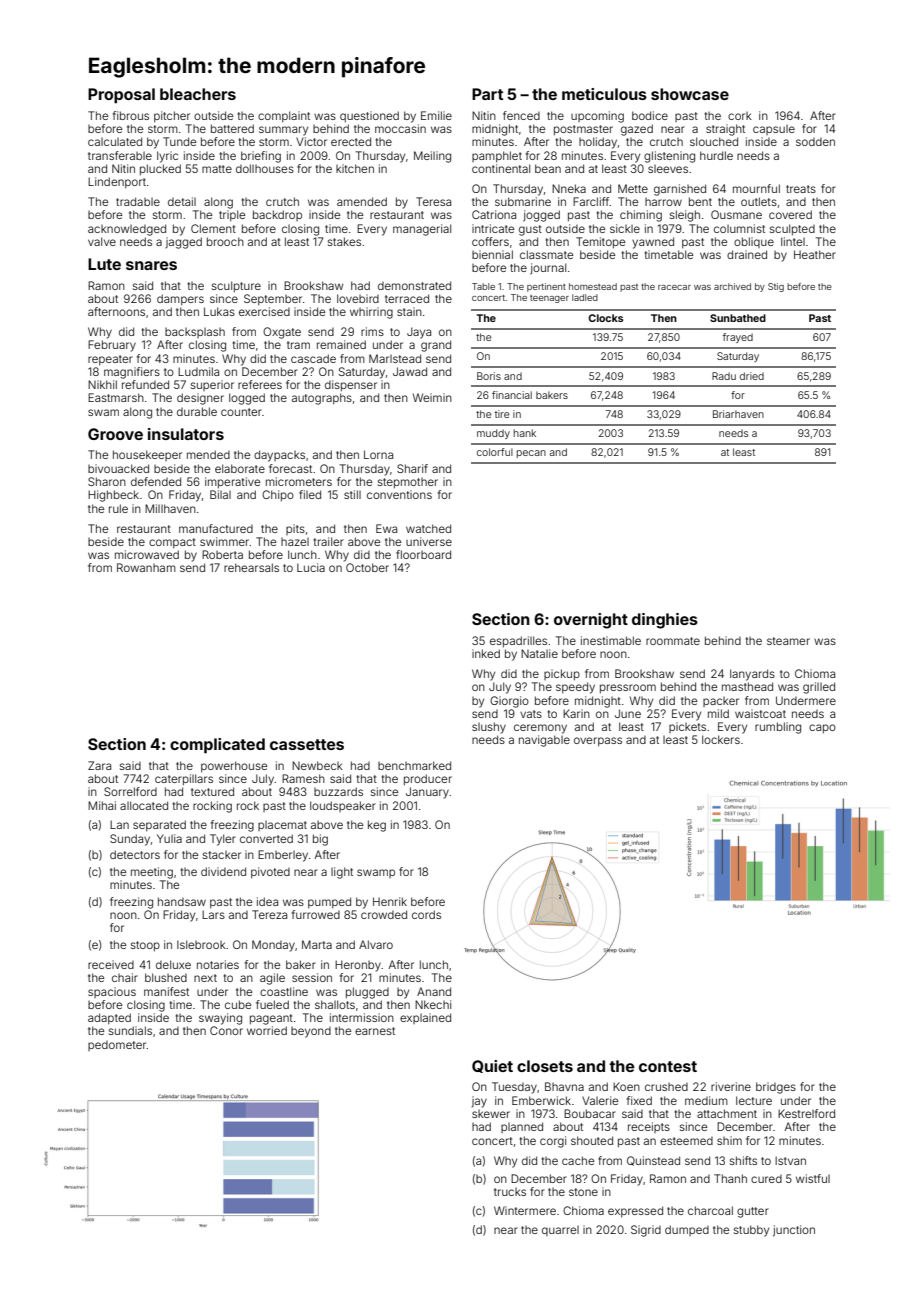 This screenshot has height=1308, width=924. I want to click on dumped, so click(687, 1230).
